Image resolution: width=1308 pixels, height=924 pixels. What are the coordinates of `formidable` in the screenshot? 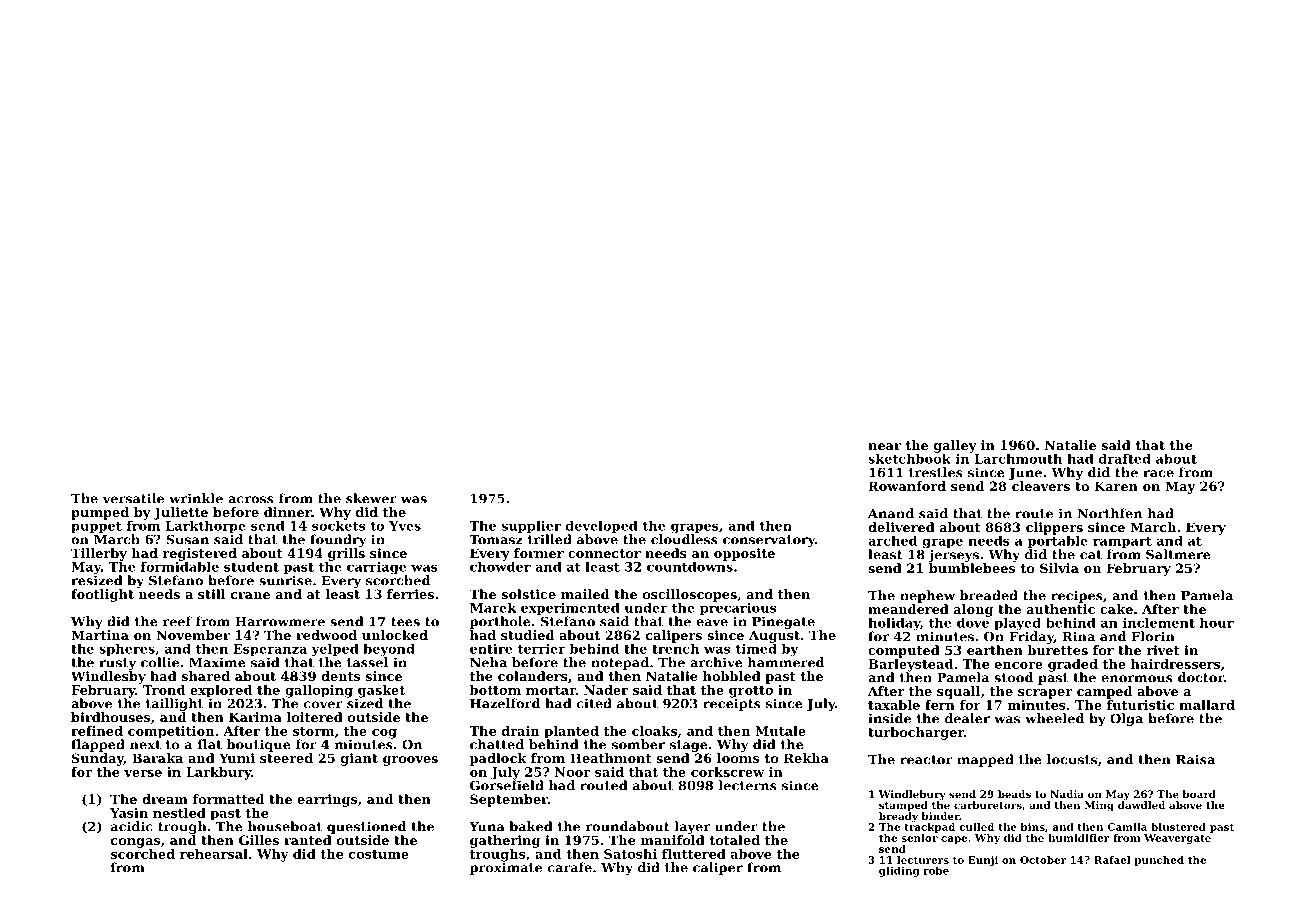 It's located at (180, 567).
